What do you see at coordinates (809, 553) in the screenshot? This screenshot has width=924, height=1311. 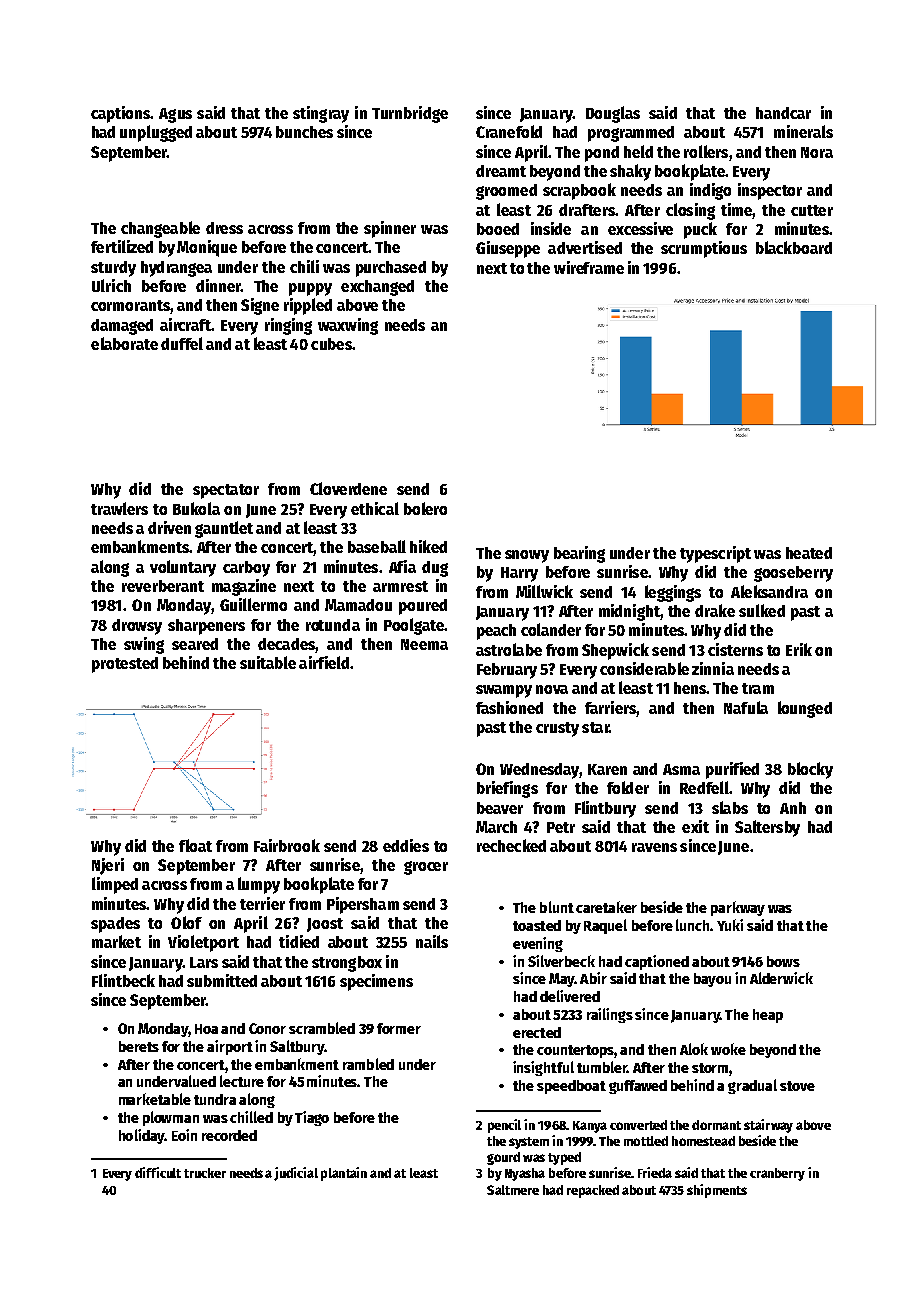 I see `heated` at bounding box center [809, 553].
